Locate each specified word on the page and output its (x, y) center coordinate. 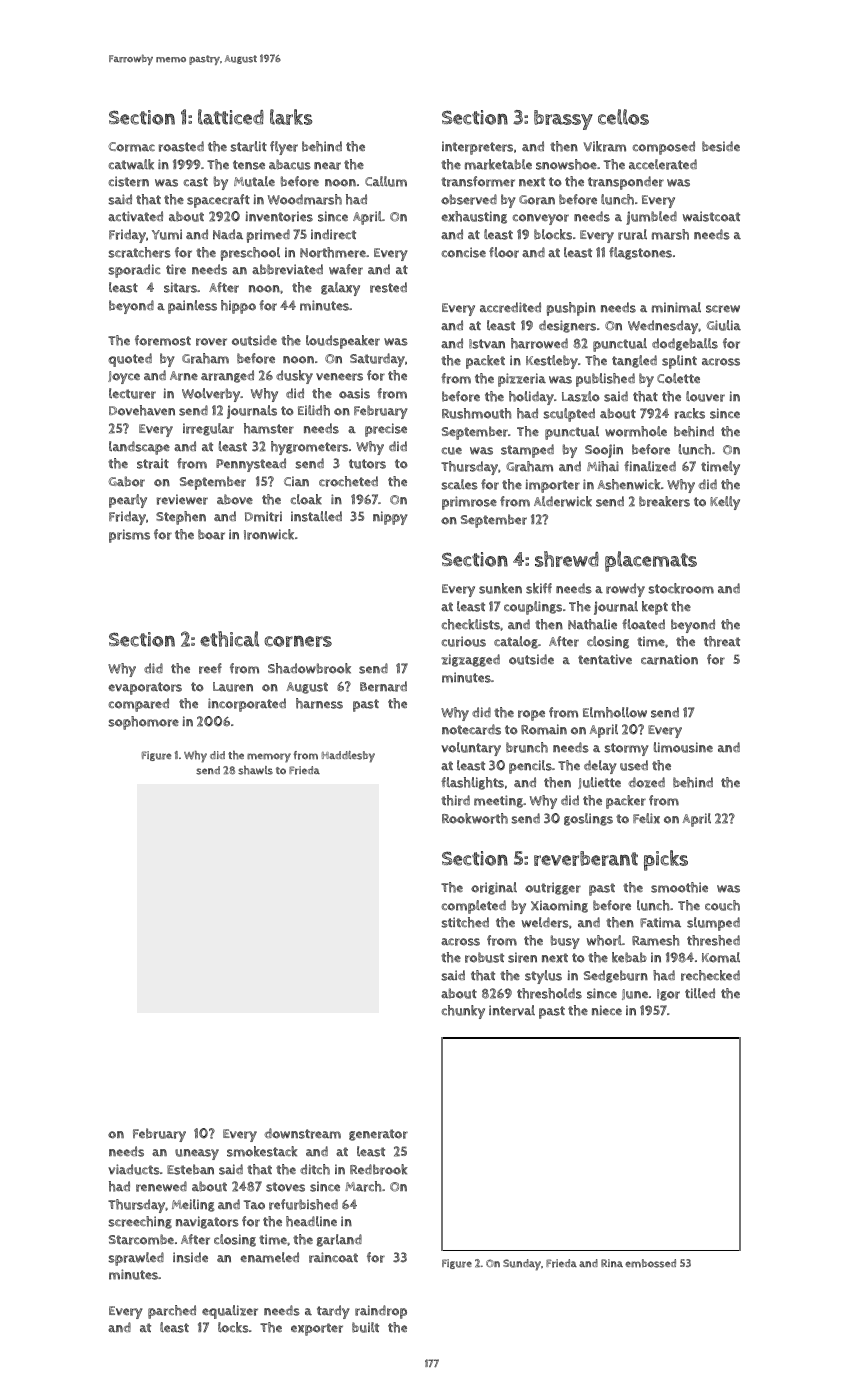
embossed (650, 1263)
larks (291, 117)
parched (172, 1312)
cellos (623, 117)
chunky (463, 1012)
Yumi (167, 234)
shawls (255, 770)
